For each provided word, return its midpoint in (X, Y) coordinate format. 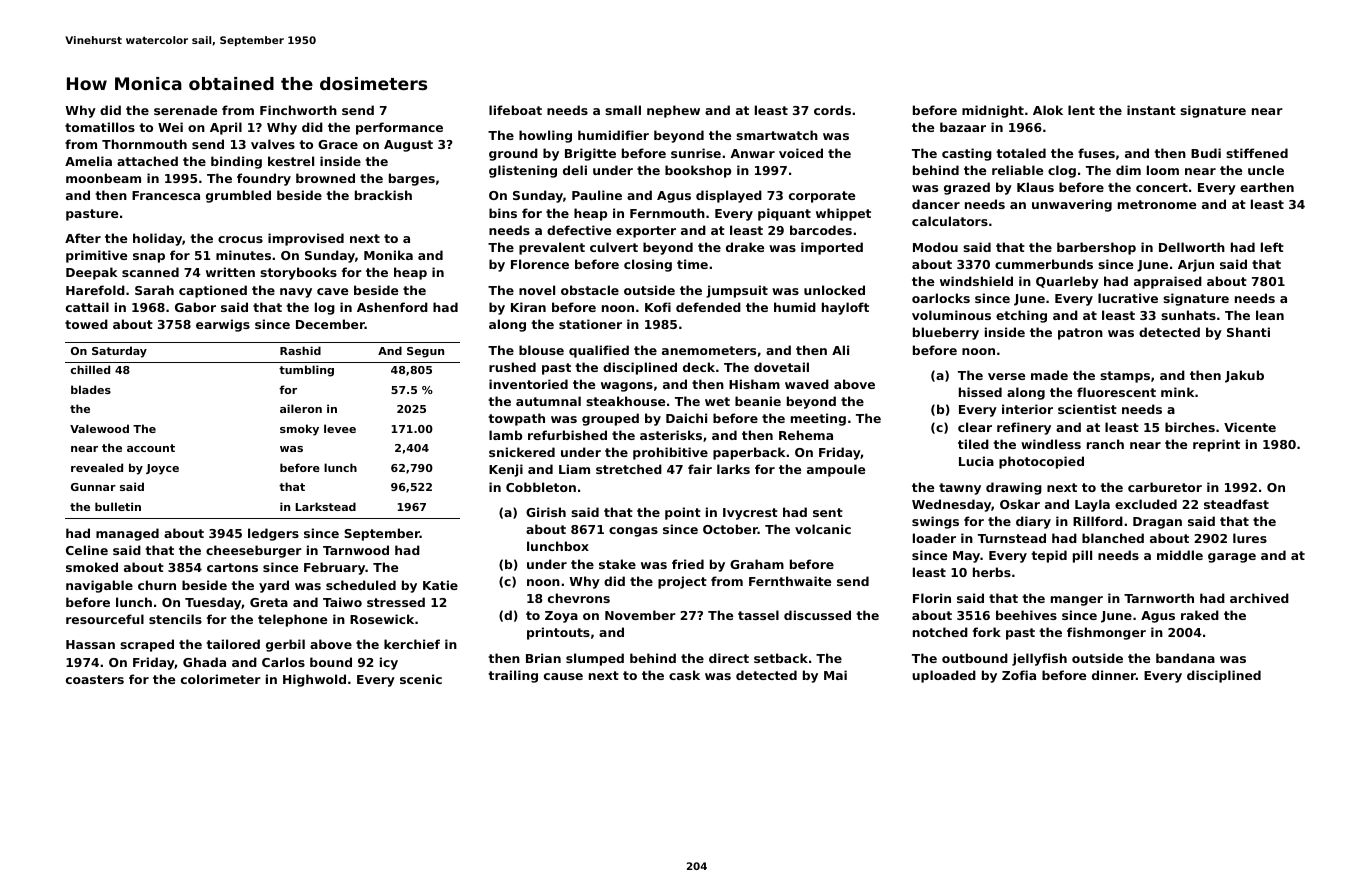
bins (503, 213)
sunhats (1188, 315)
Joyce (162, 469)
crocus (240, 239)
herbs (992, 572)
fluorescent (1116, 392)
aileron (301, 408)
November (640, 615)
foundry (264, 179)
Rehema (806, 435)
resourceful (105, 619)
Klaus (1035, 187)
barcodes (821, 230)
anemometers (709, 350)
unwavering (1072, 205)
